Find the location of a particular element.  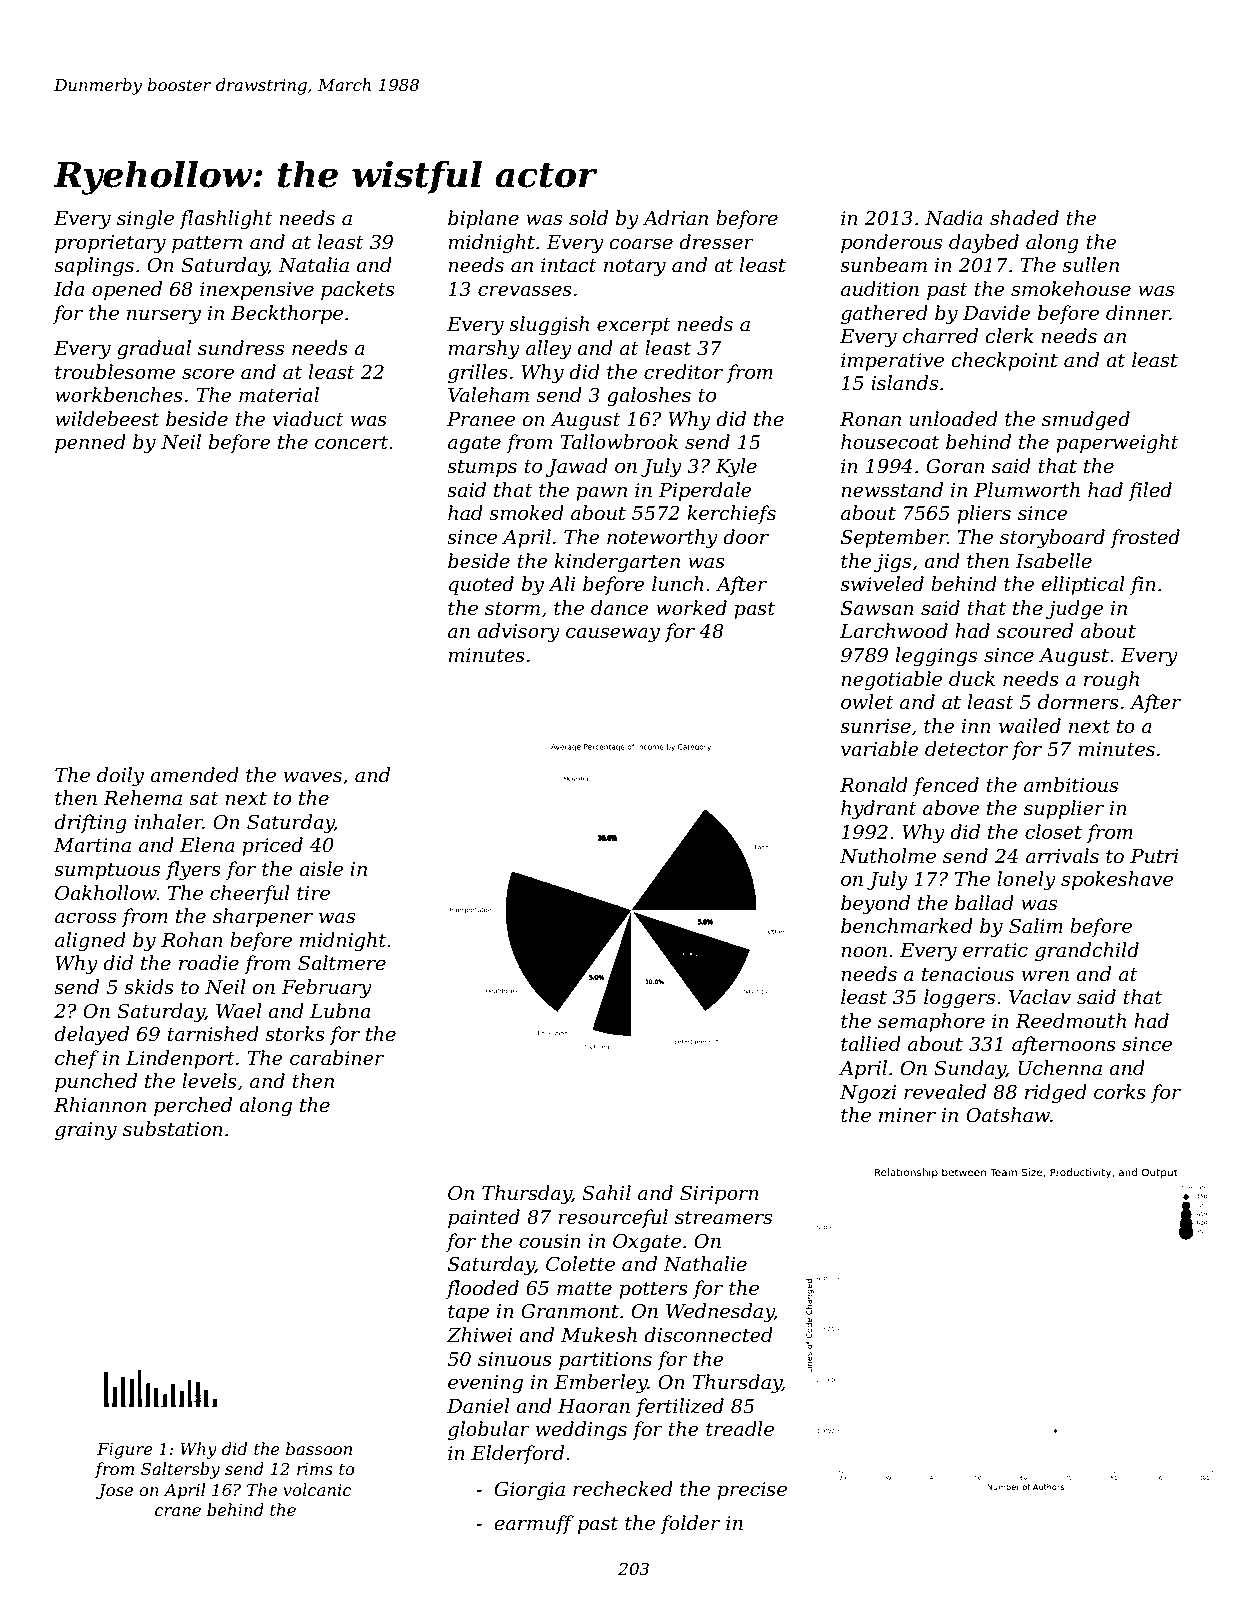

aisle is located at coordinates (321, 869).
